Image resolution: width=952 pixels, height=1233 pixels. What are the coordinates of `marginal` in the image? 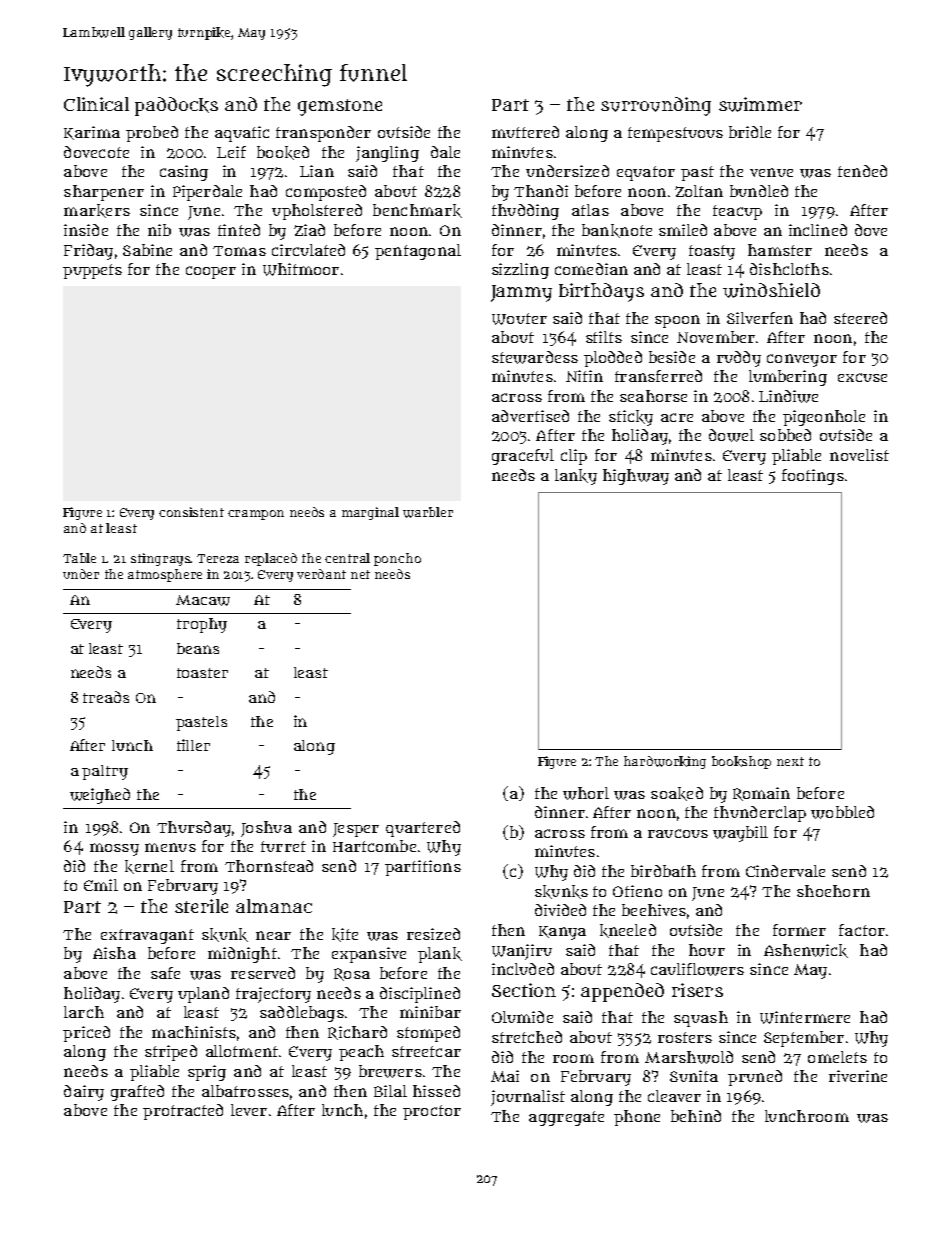 It's located at (370, 513).
